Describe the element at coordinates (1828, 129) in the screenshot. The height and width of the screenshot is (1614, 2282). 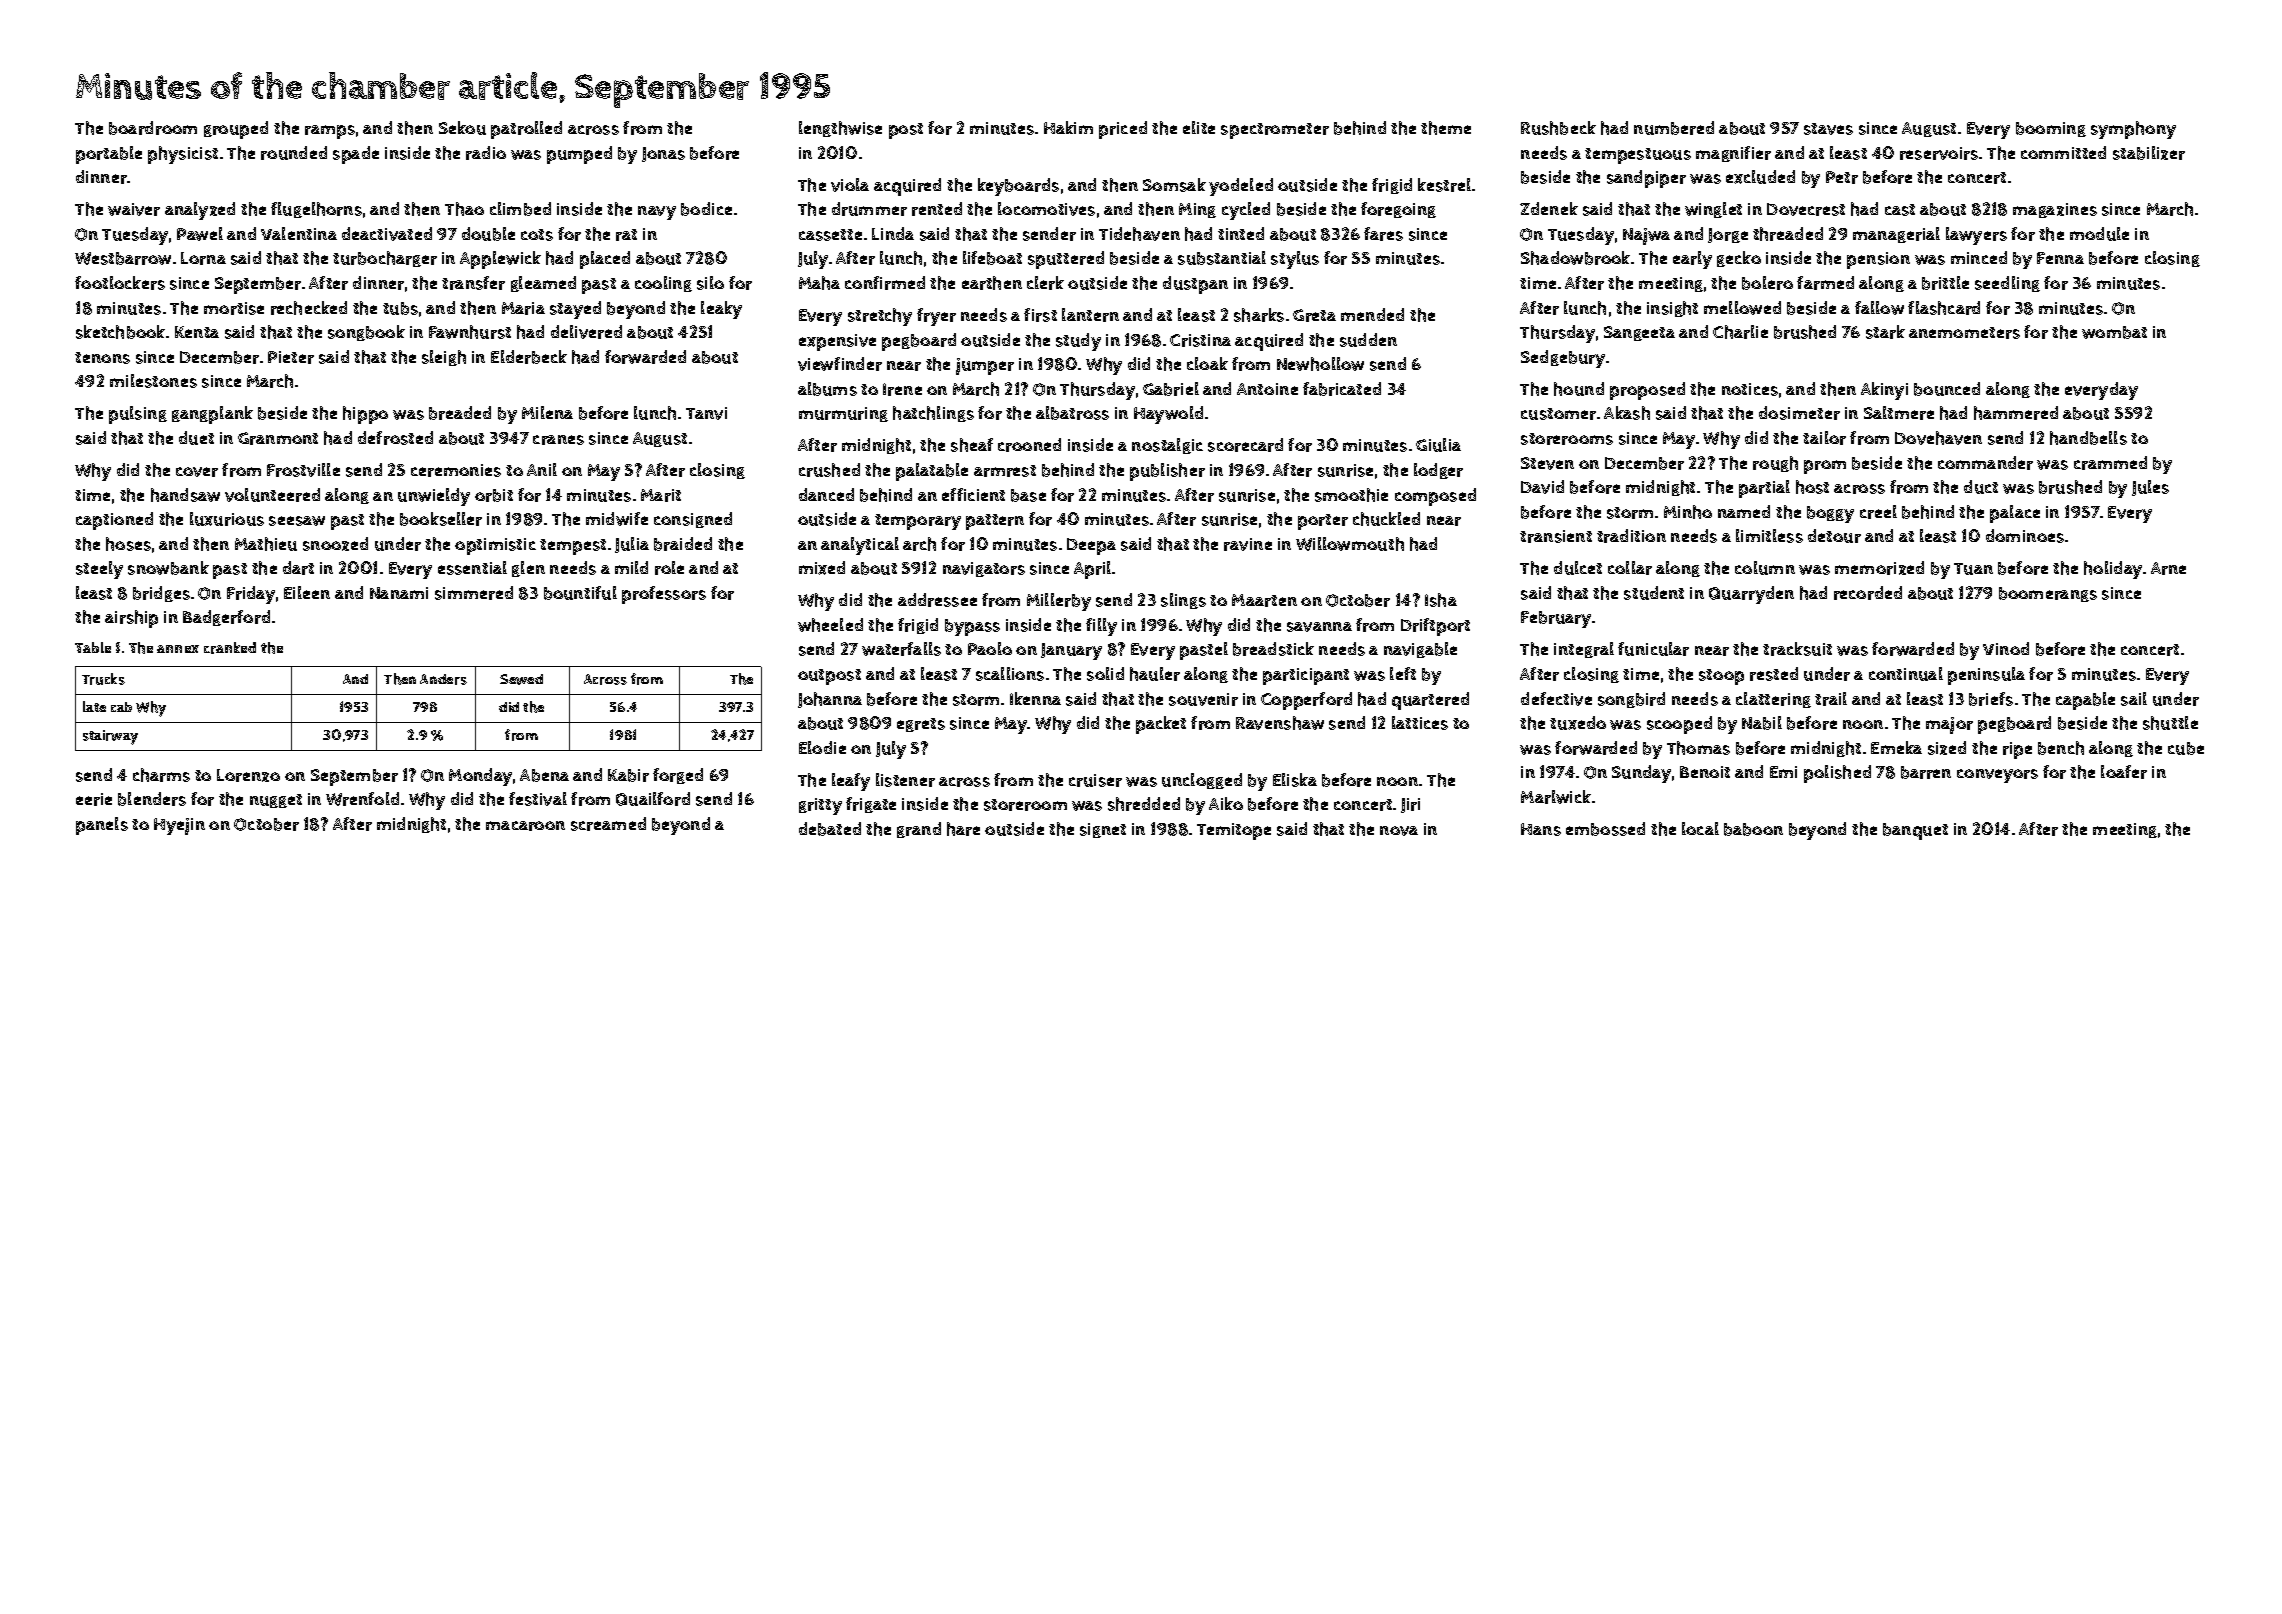
I see `staves` at that location.
